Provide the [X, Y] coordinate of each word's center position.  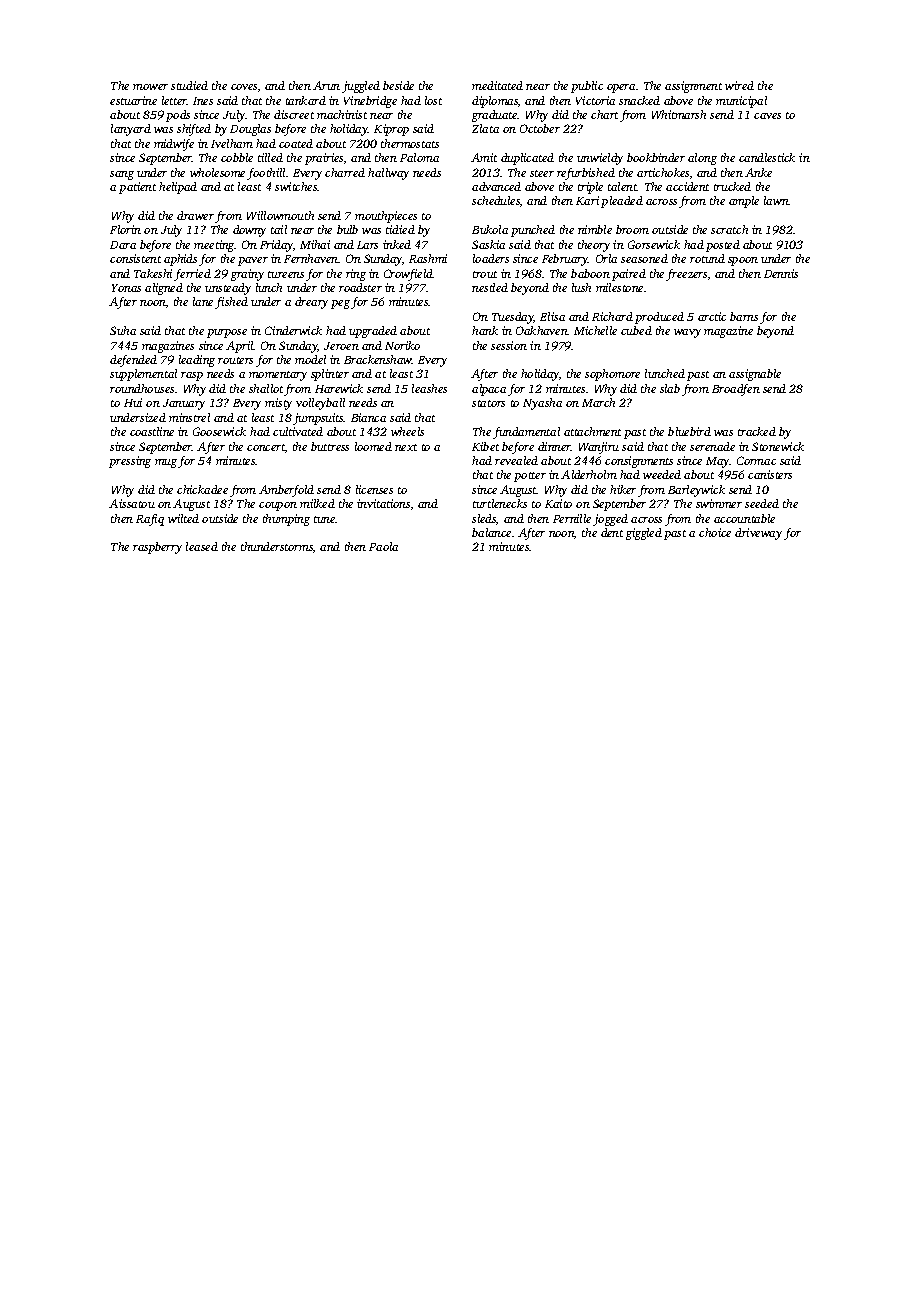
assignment [693, 87]
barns [744, 316]
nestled [490, 287]
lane [203, 301]
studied [189, 85]
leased [202, 546]
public [587, 87]
